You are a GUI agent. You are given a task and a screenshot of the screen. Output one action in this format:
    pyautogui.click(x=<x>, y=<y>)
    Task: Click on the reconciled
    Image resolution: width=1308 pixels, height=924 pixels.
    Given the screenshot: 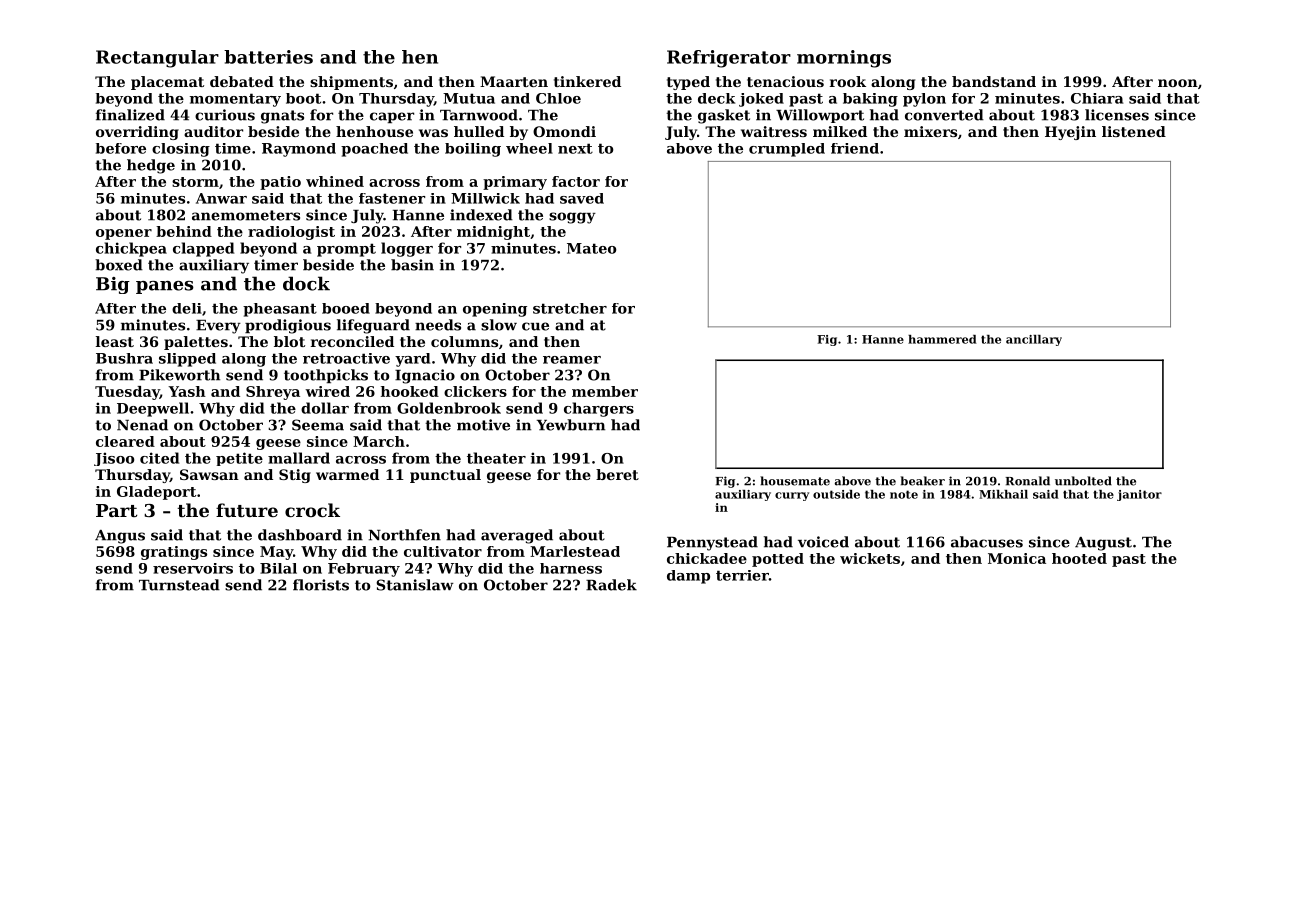 What is the action you would take?
    pyautogui.click(x=352, y=341)
